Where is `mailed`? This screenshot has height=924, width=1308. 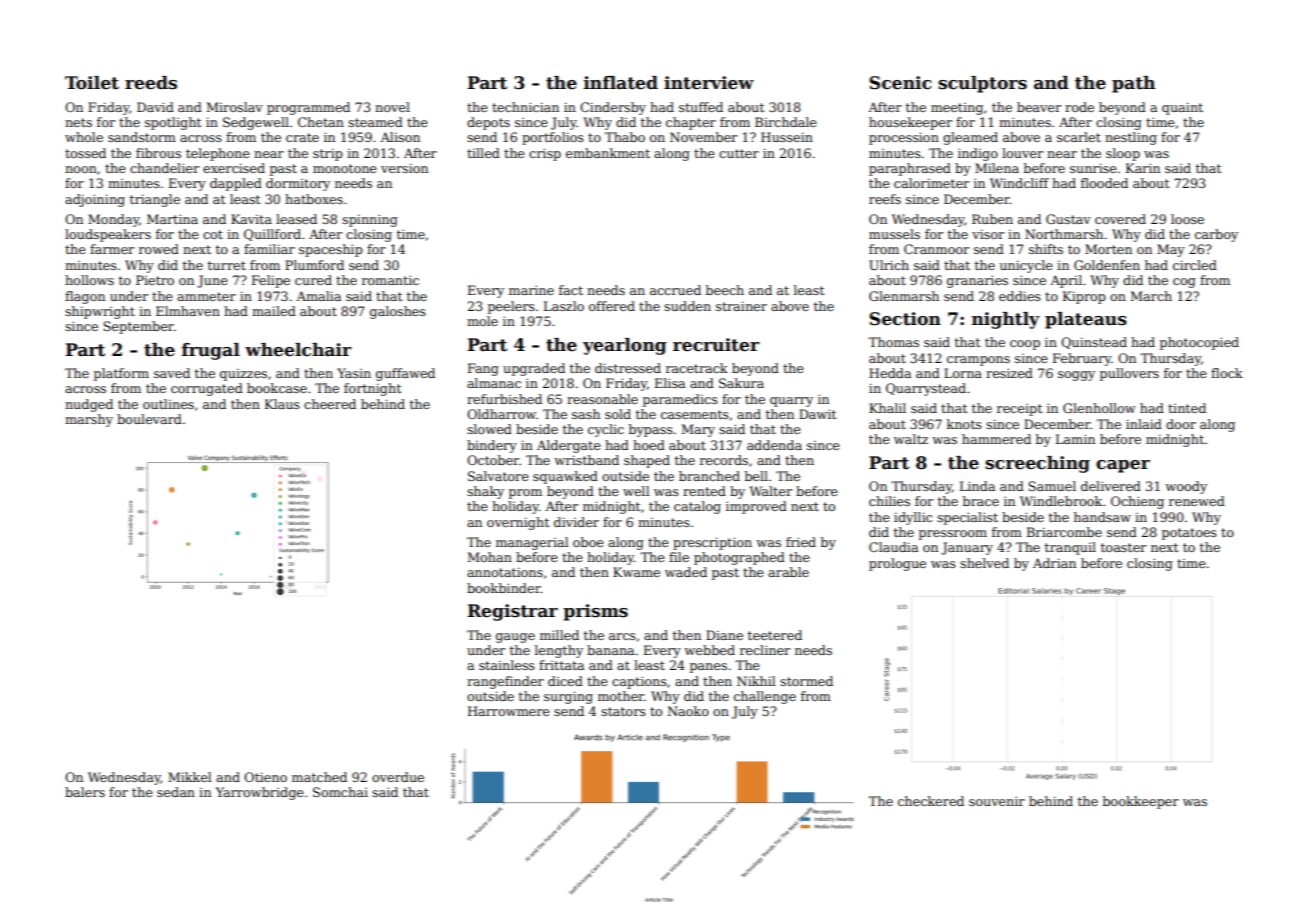 mailed is located at coordinates (274, 311).
